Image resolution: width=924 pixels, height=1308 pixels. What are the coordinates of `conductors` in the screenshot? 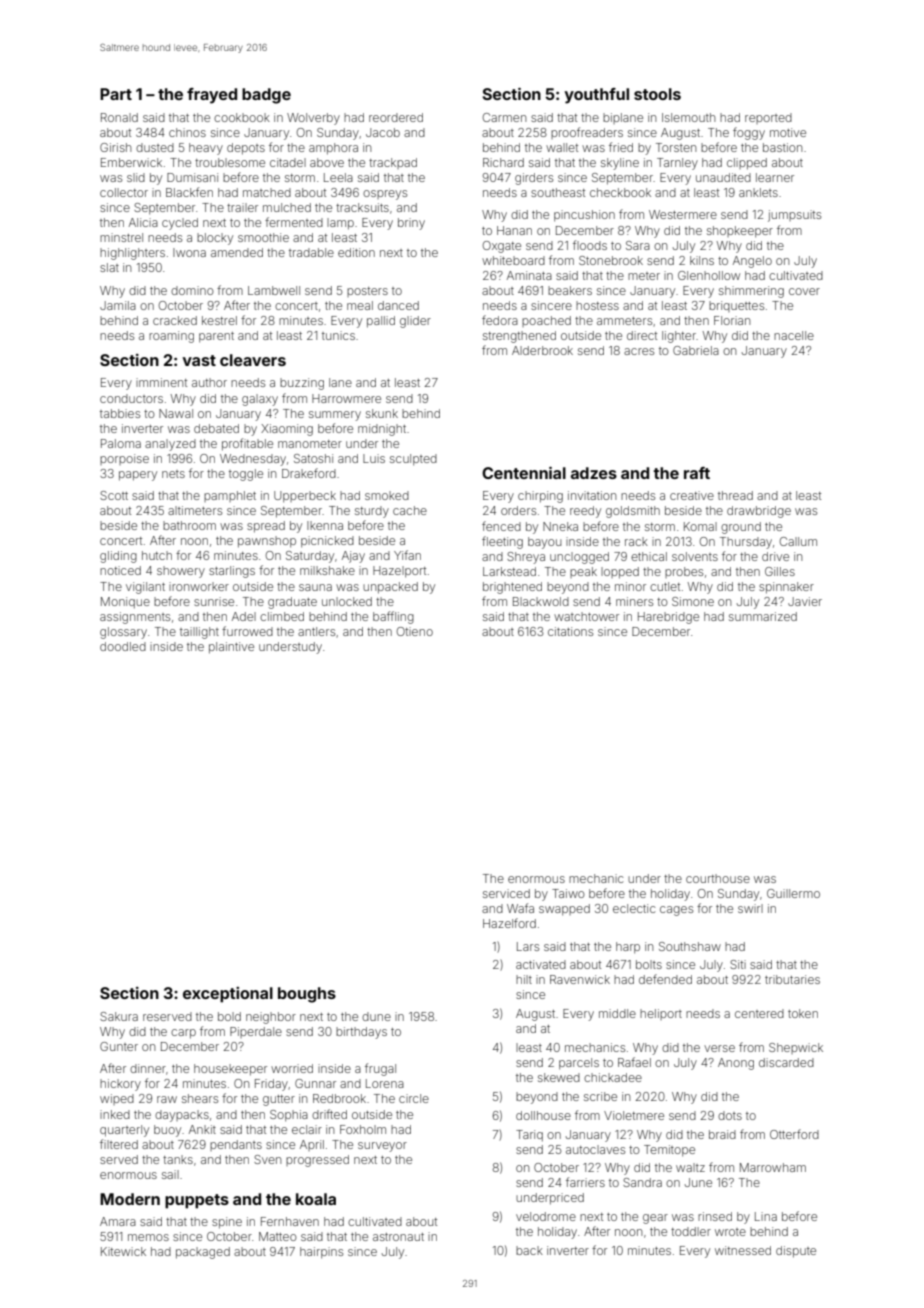 It's located at (131, 398).
